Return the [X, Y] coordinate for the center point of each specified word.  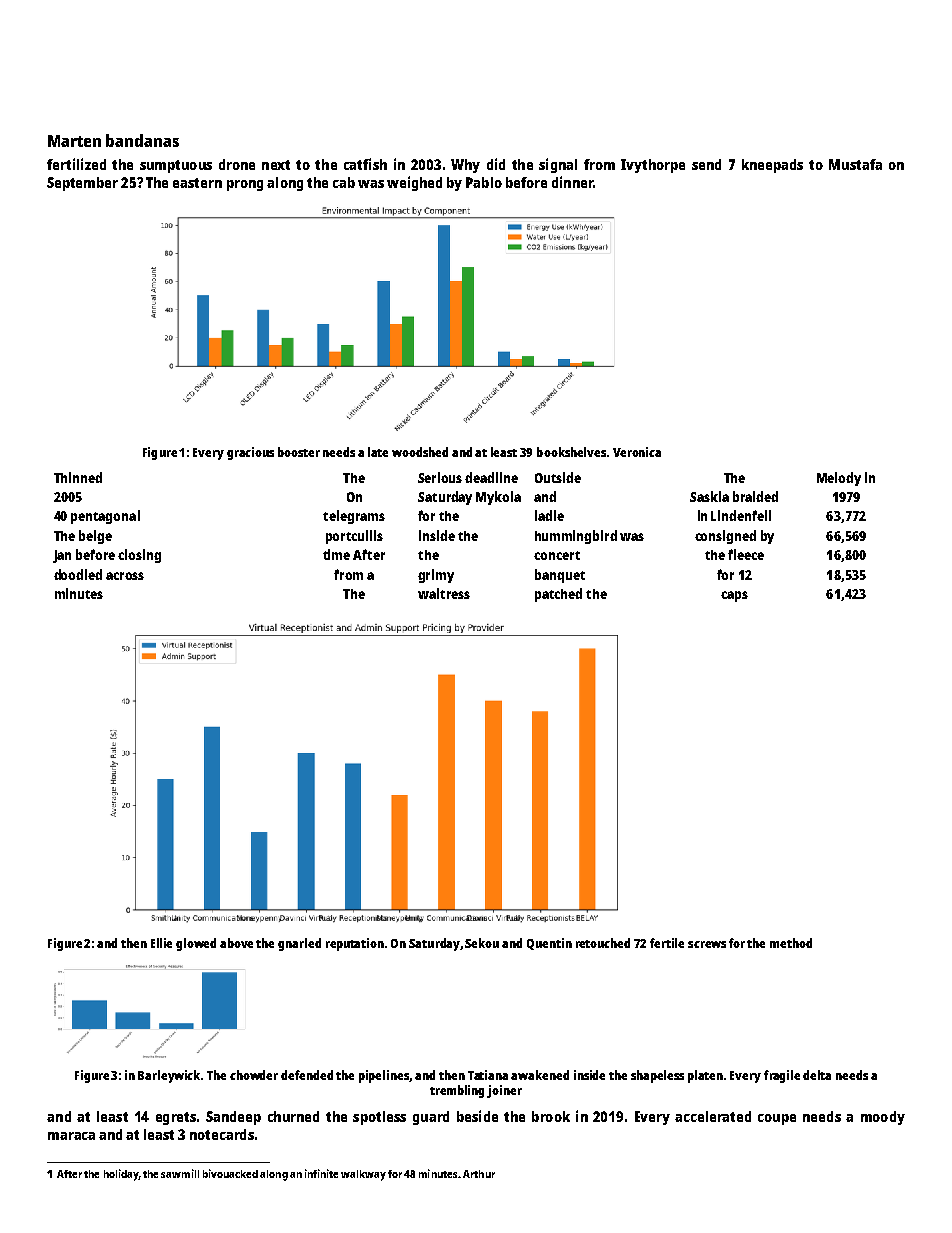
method [791, 943]
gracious [250, 453]
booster [299, 452]
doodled [78, 574]
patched [558, 595]
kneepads [772, 166]
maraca [71, 1136]
